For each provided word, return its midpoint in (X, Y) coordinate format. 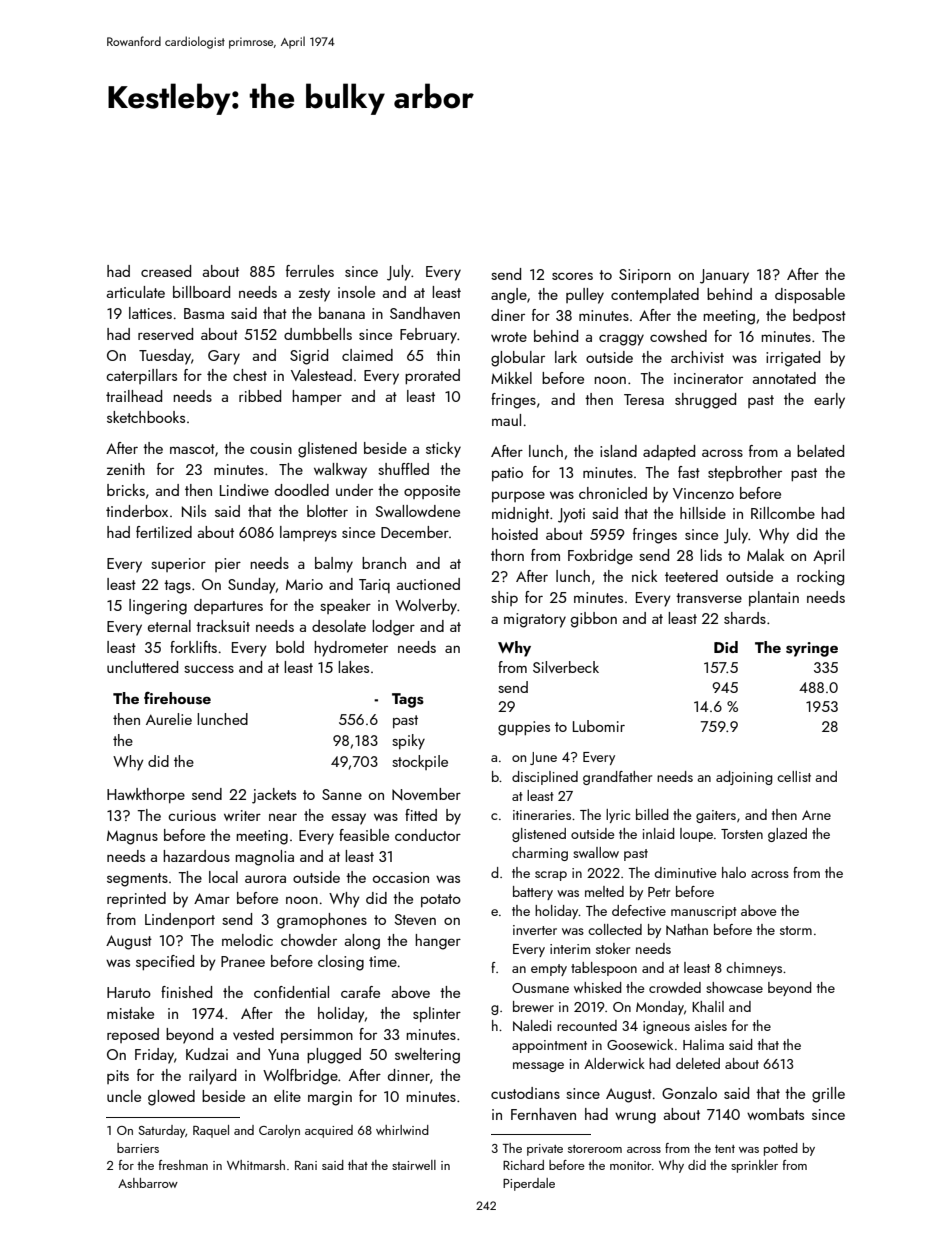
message (538, 1067)
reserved (165, 334)
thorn (507, 555)
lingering (158, 607)
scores (572, 276)
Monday (660, 1008)
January (724, 276)
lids (711, 555)
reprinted (136, 899)
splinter (437, 1014)
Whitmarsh (256, 1165)
